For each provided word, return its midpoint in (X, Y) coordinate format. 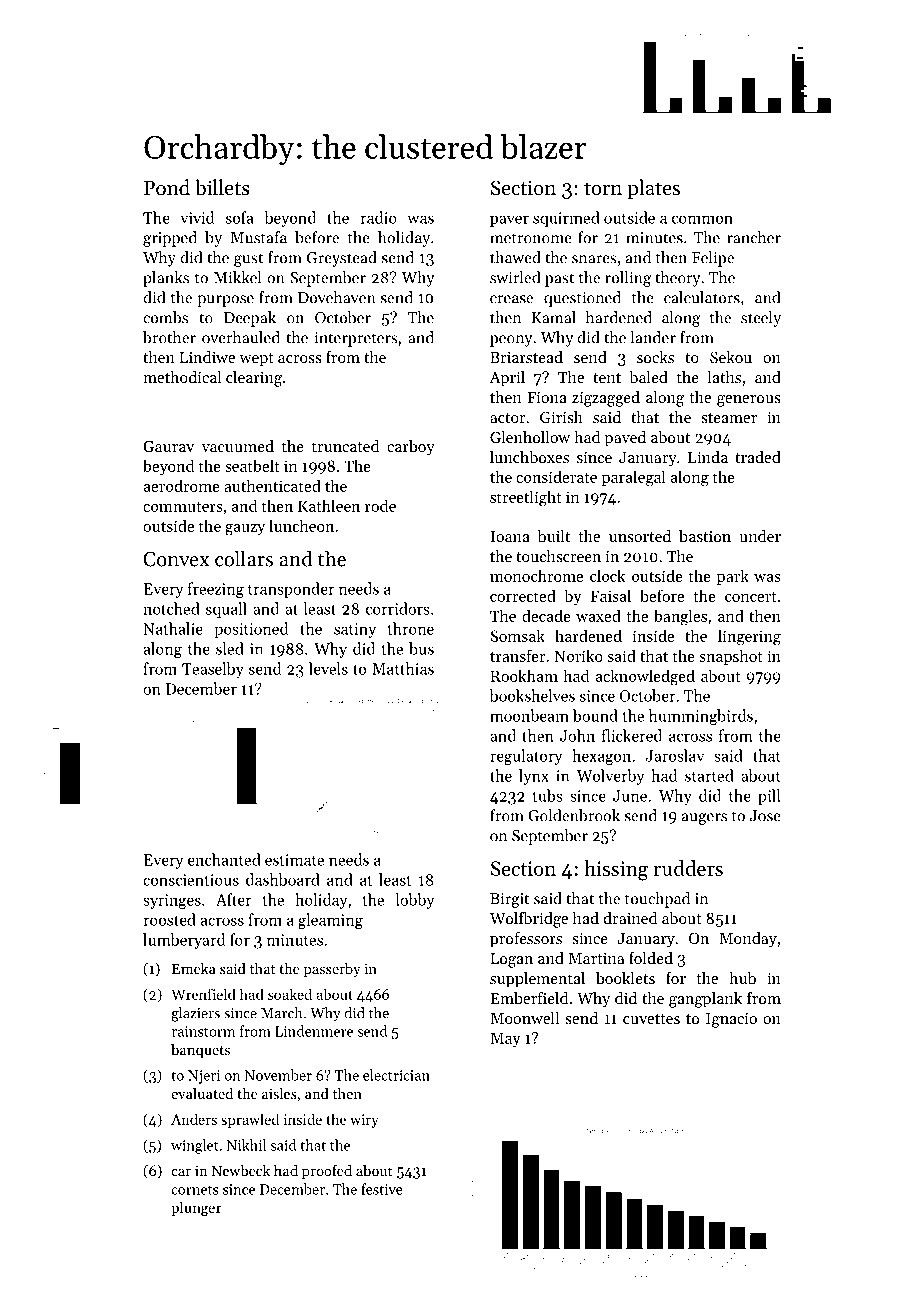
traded (758, 457)
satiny (355, 630)
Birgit (509, 900)
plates (653, 189)
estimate (294, 860)
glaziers (195, 1014)
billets (222, 187)
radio (378, 217)
